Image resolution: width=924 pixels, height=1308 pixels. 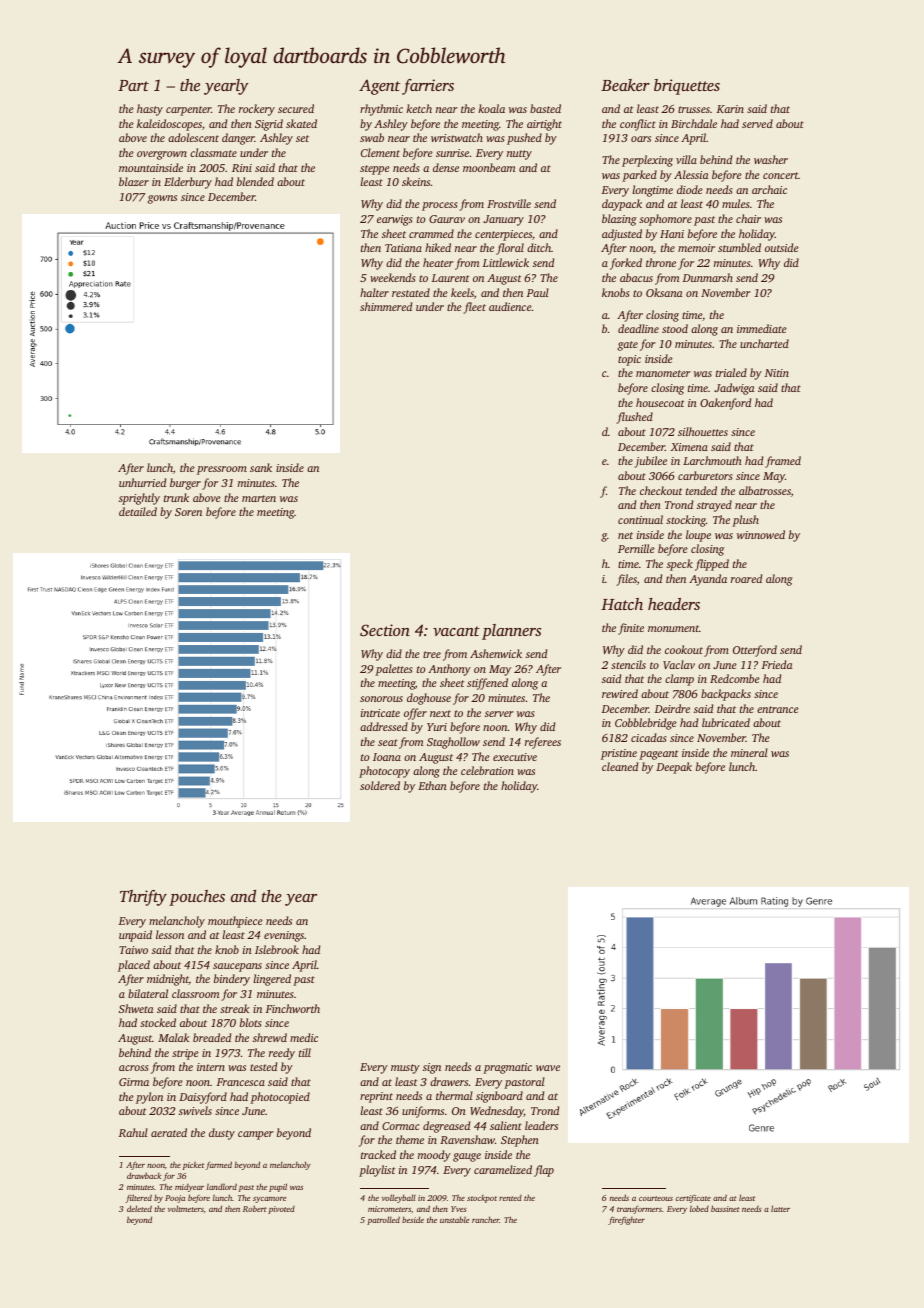 I want to click on served, so click(x=757, y=123).
